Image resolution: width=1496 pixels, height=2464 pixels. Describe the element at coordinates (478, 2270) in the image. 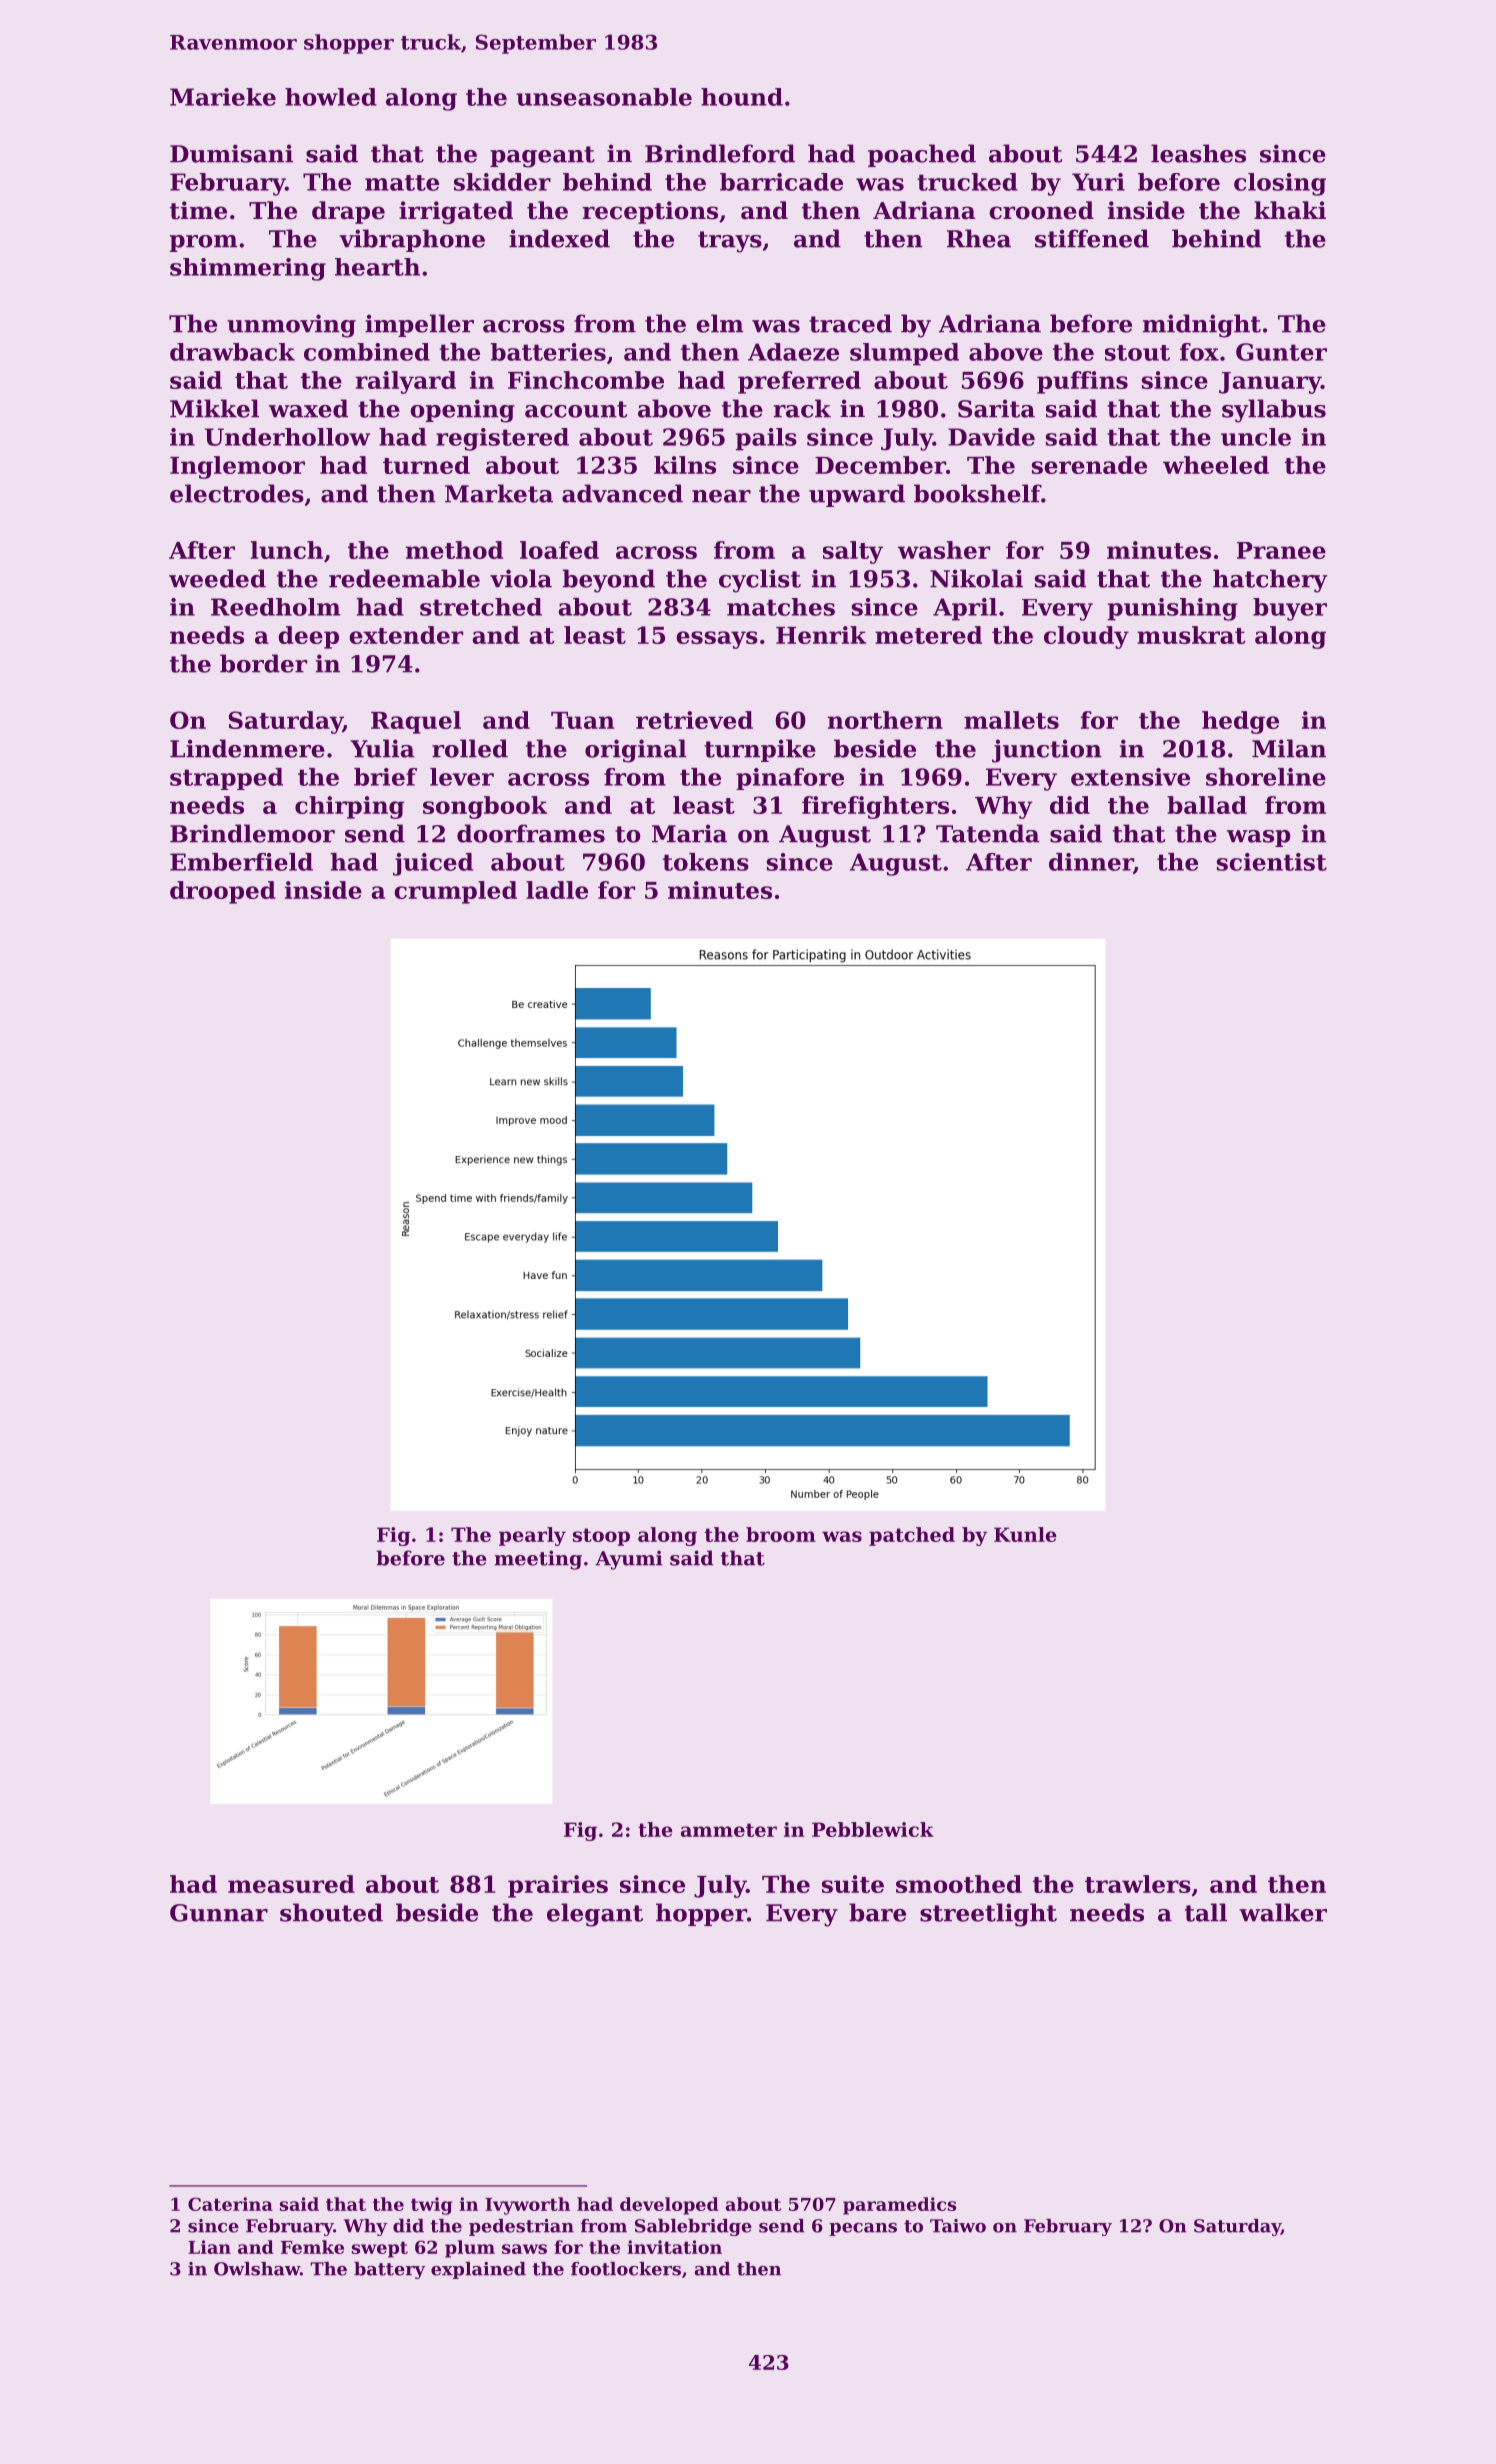

I see `explained` at that location.
